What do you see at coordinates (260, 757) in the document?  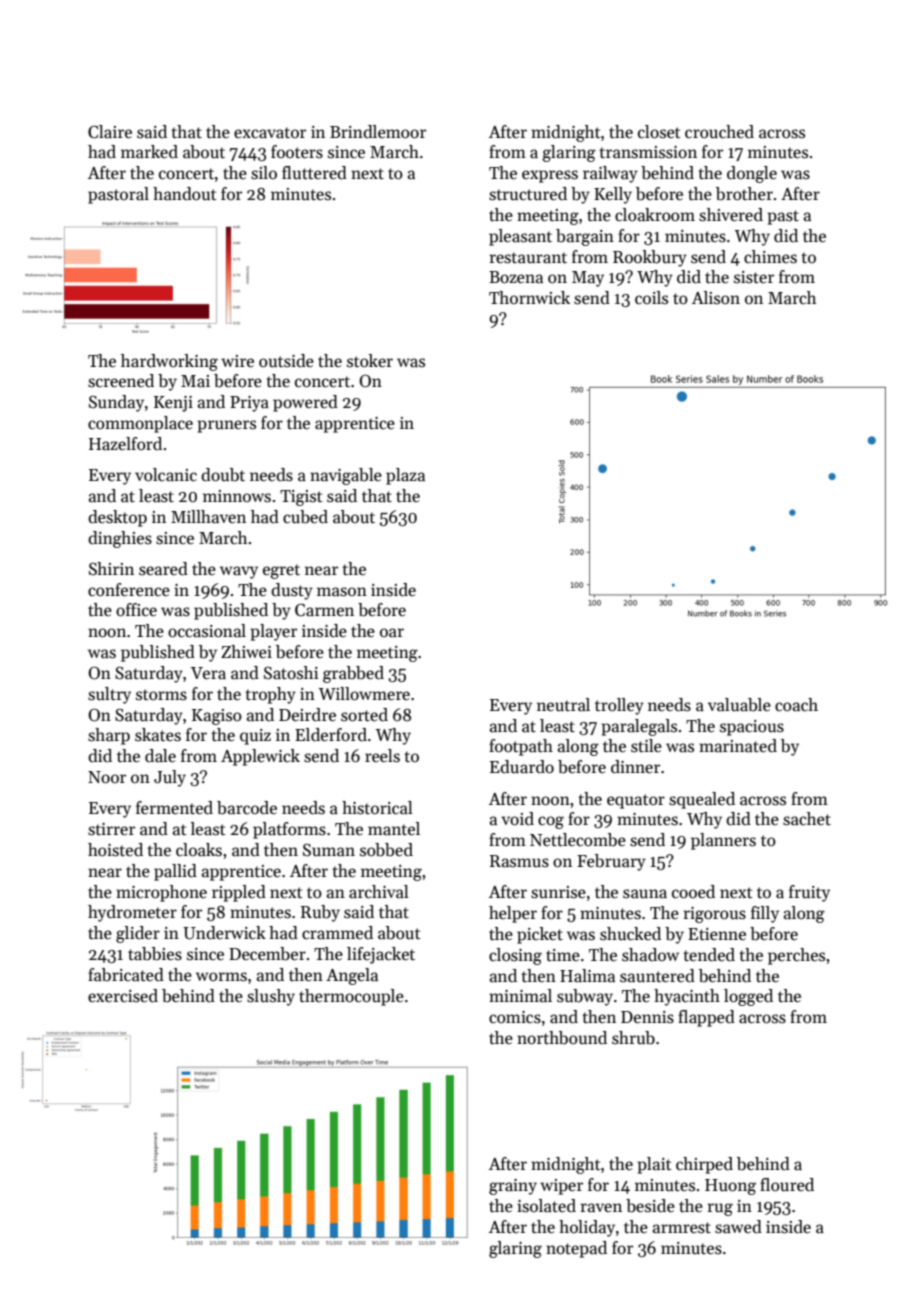 I see `Applewick` at bounding box center [260, 757].
